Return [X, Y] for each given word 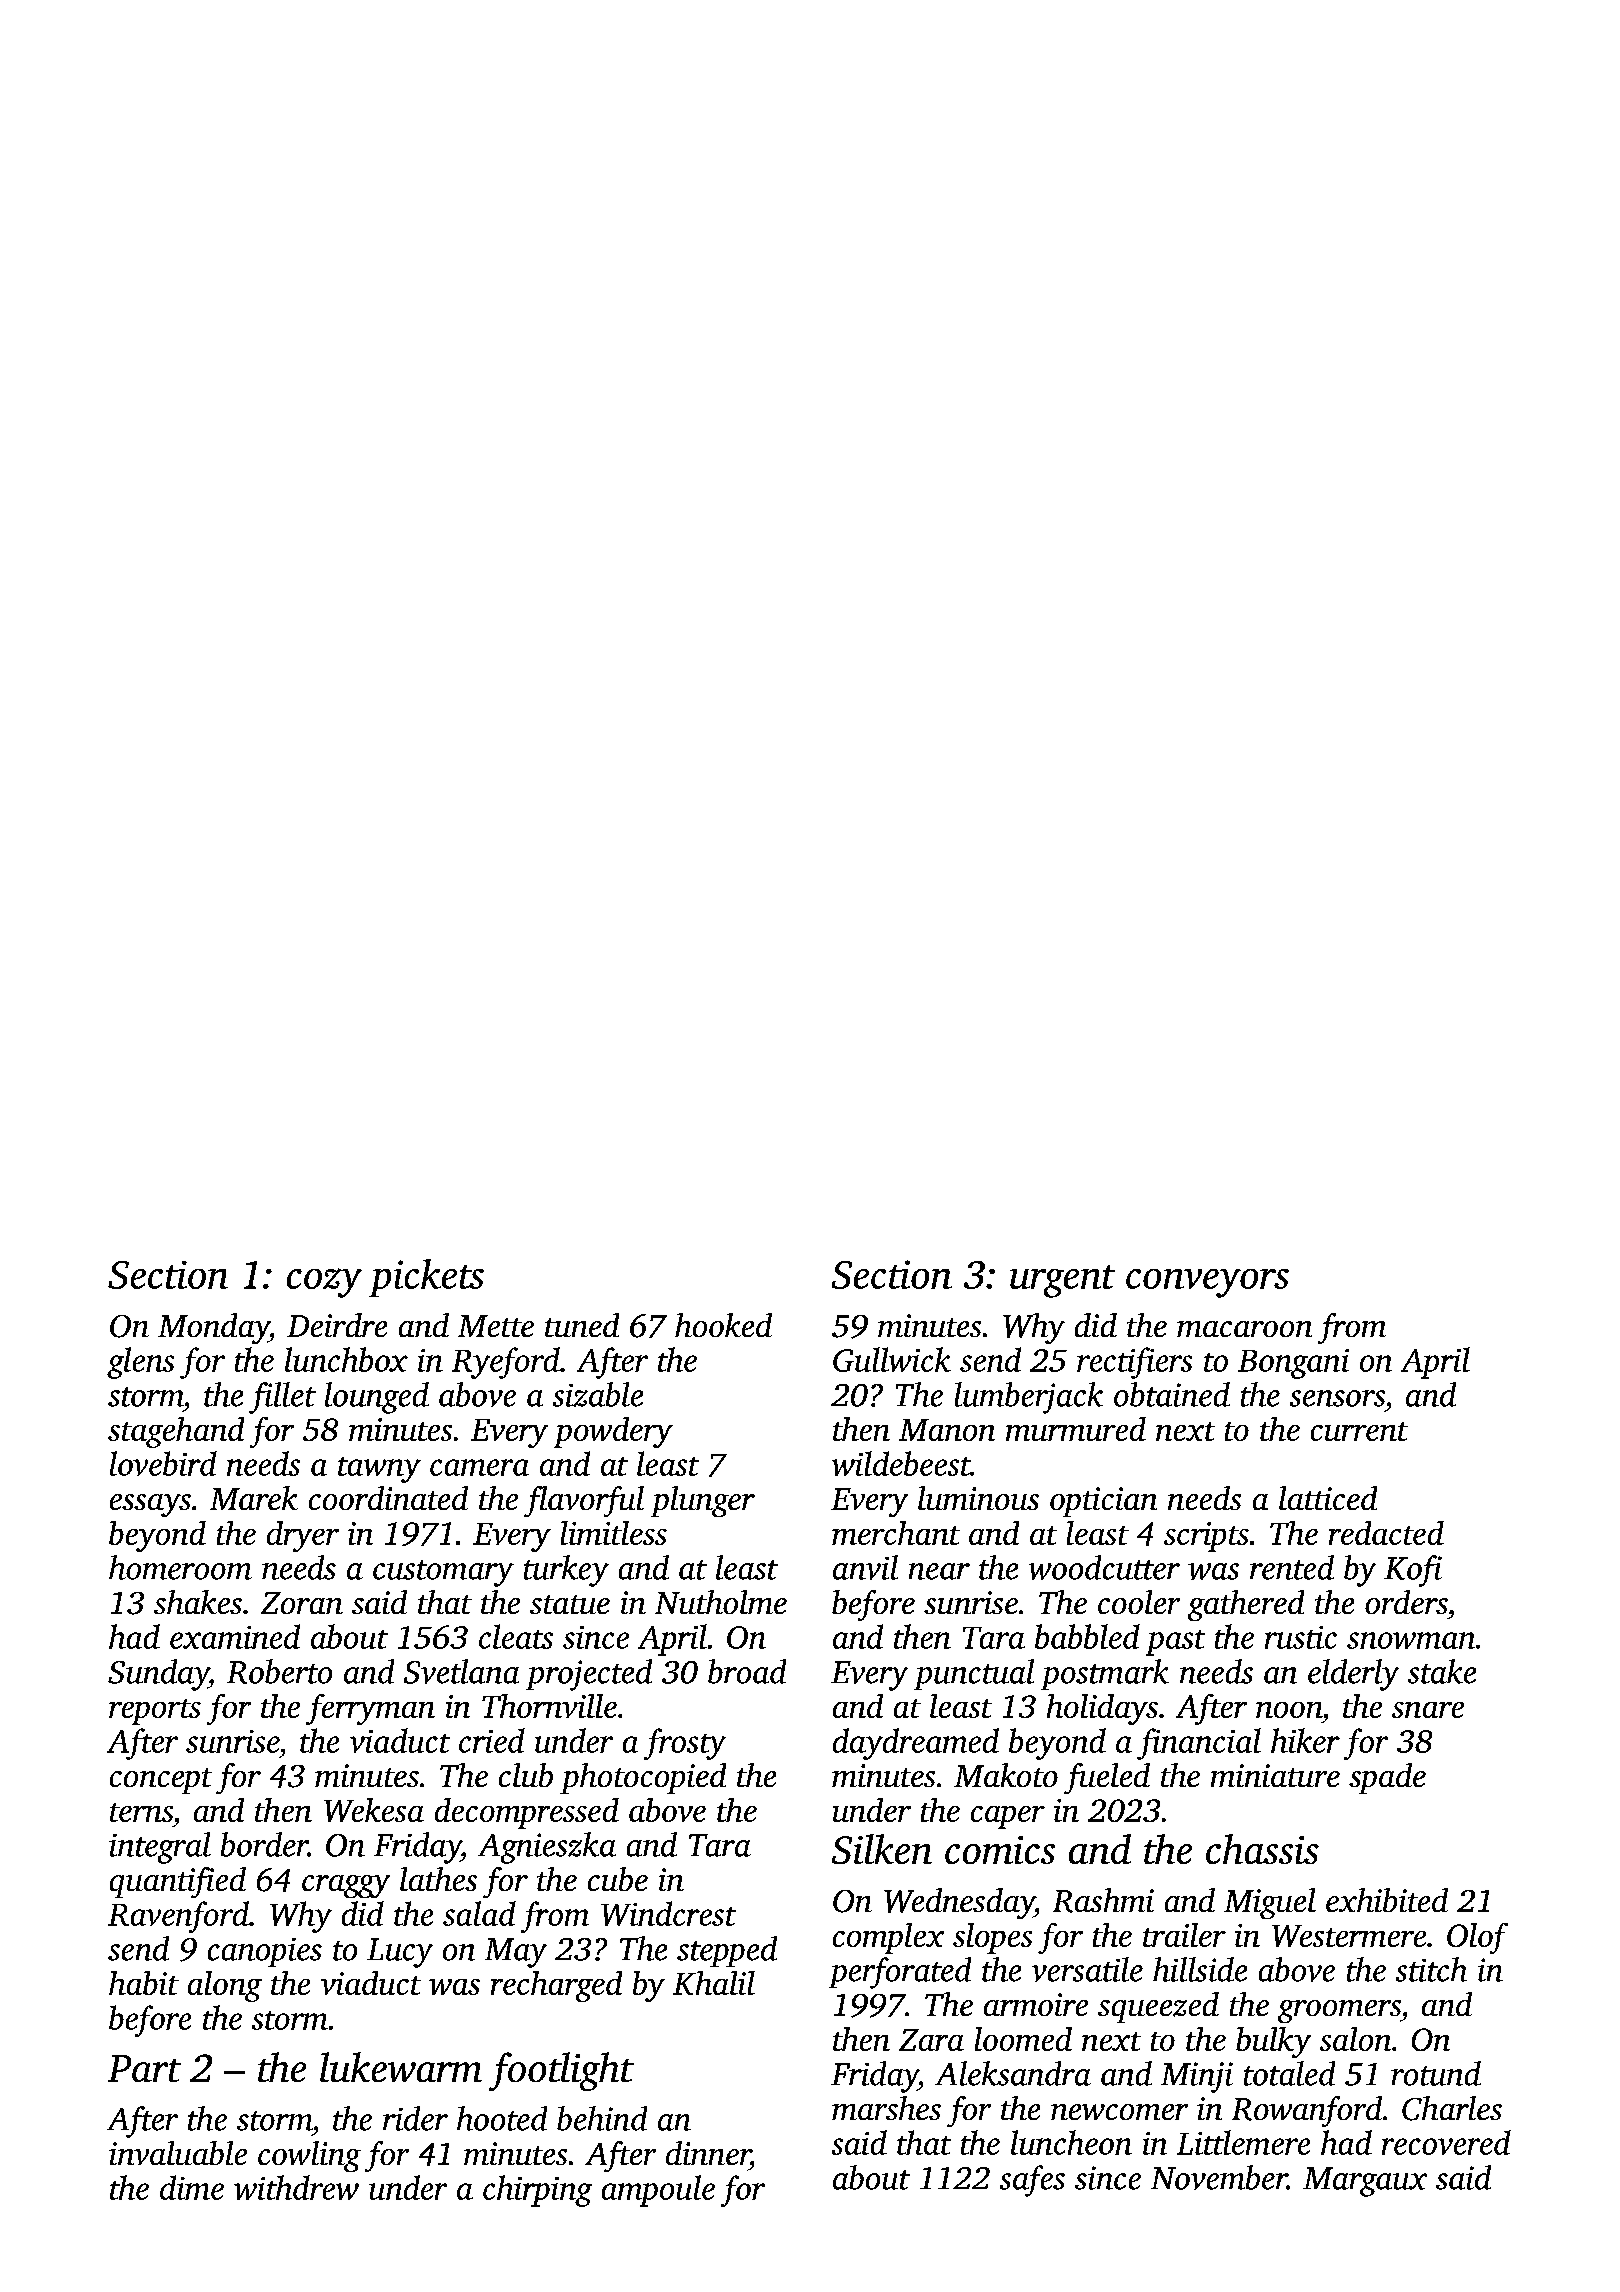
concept [161, 1781]
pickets [426, 1278]
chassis [1262, 1849]
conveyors [1207, 1283]
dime [192, 2187]
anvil [865, 1567]
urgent [1062, 1281]
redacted [1386, 1533]
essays [150, 1505]
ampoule [658, 2191]
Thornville [549, 1706]
